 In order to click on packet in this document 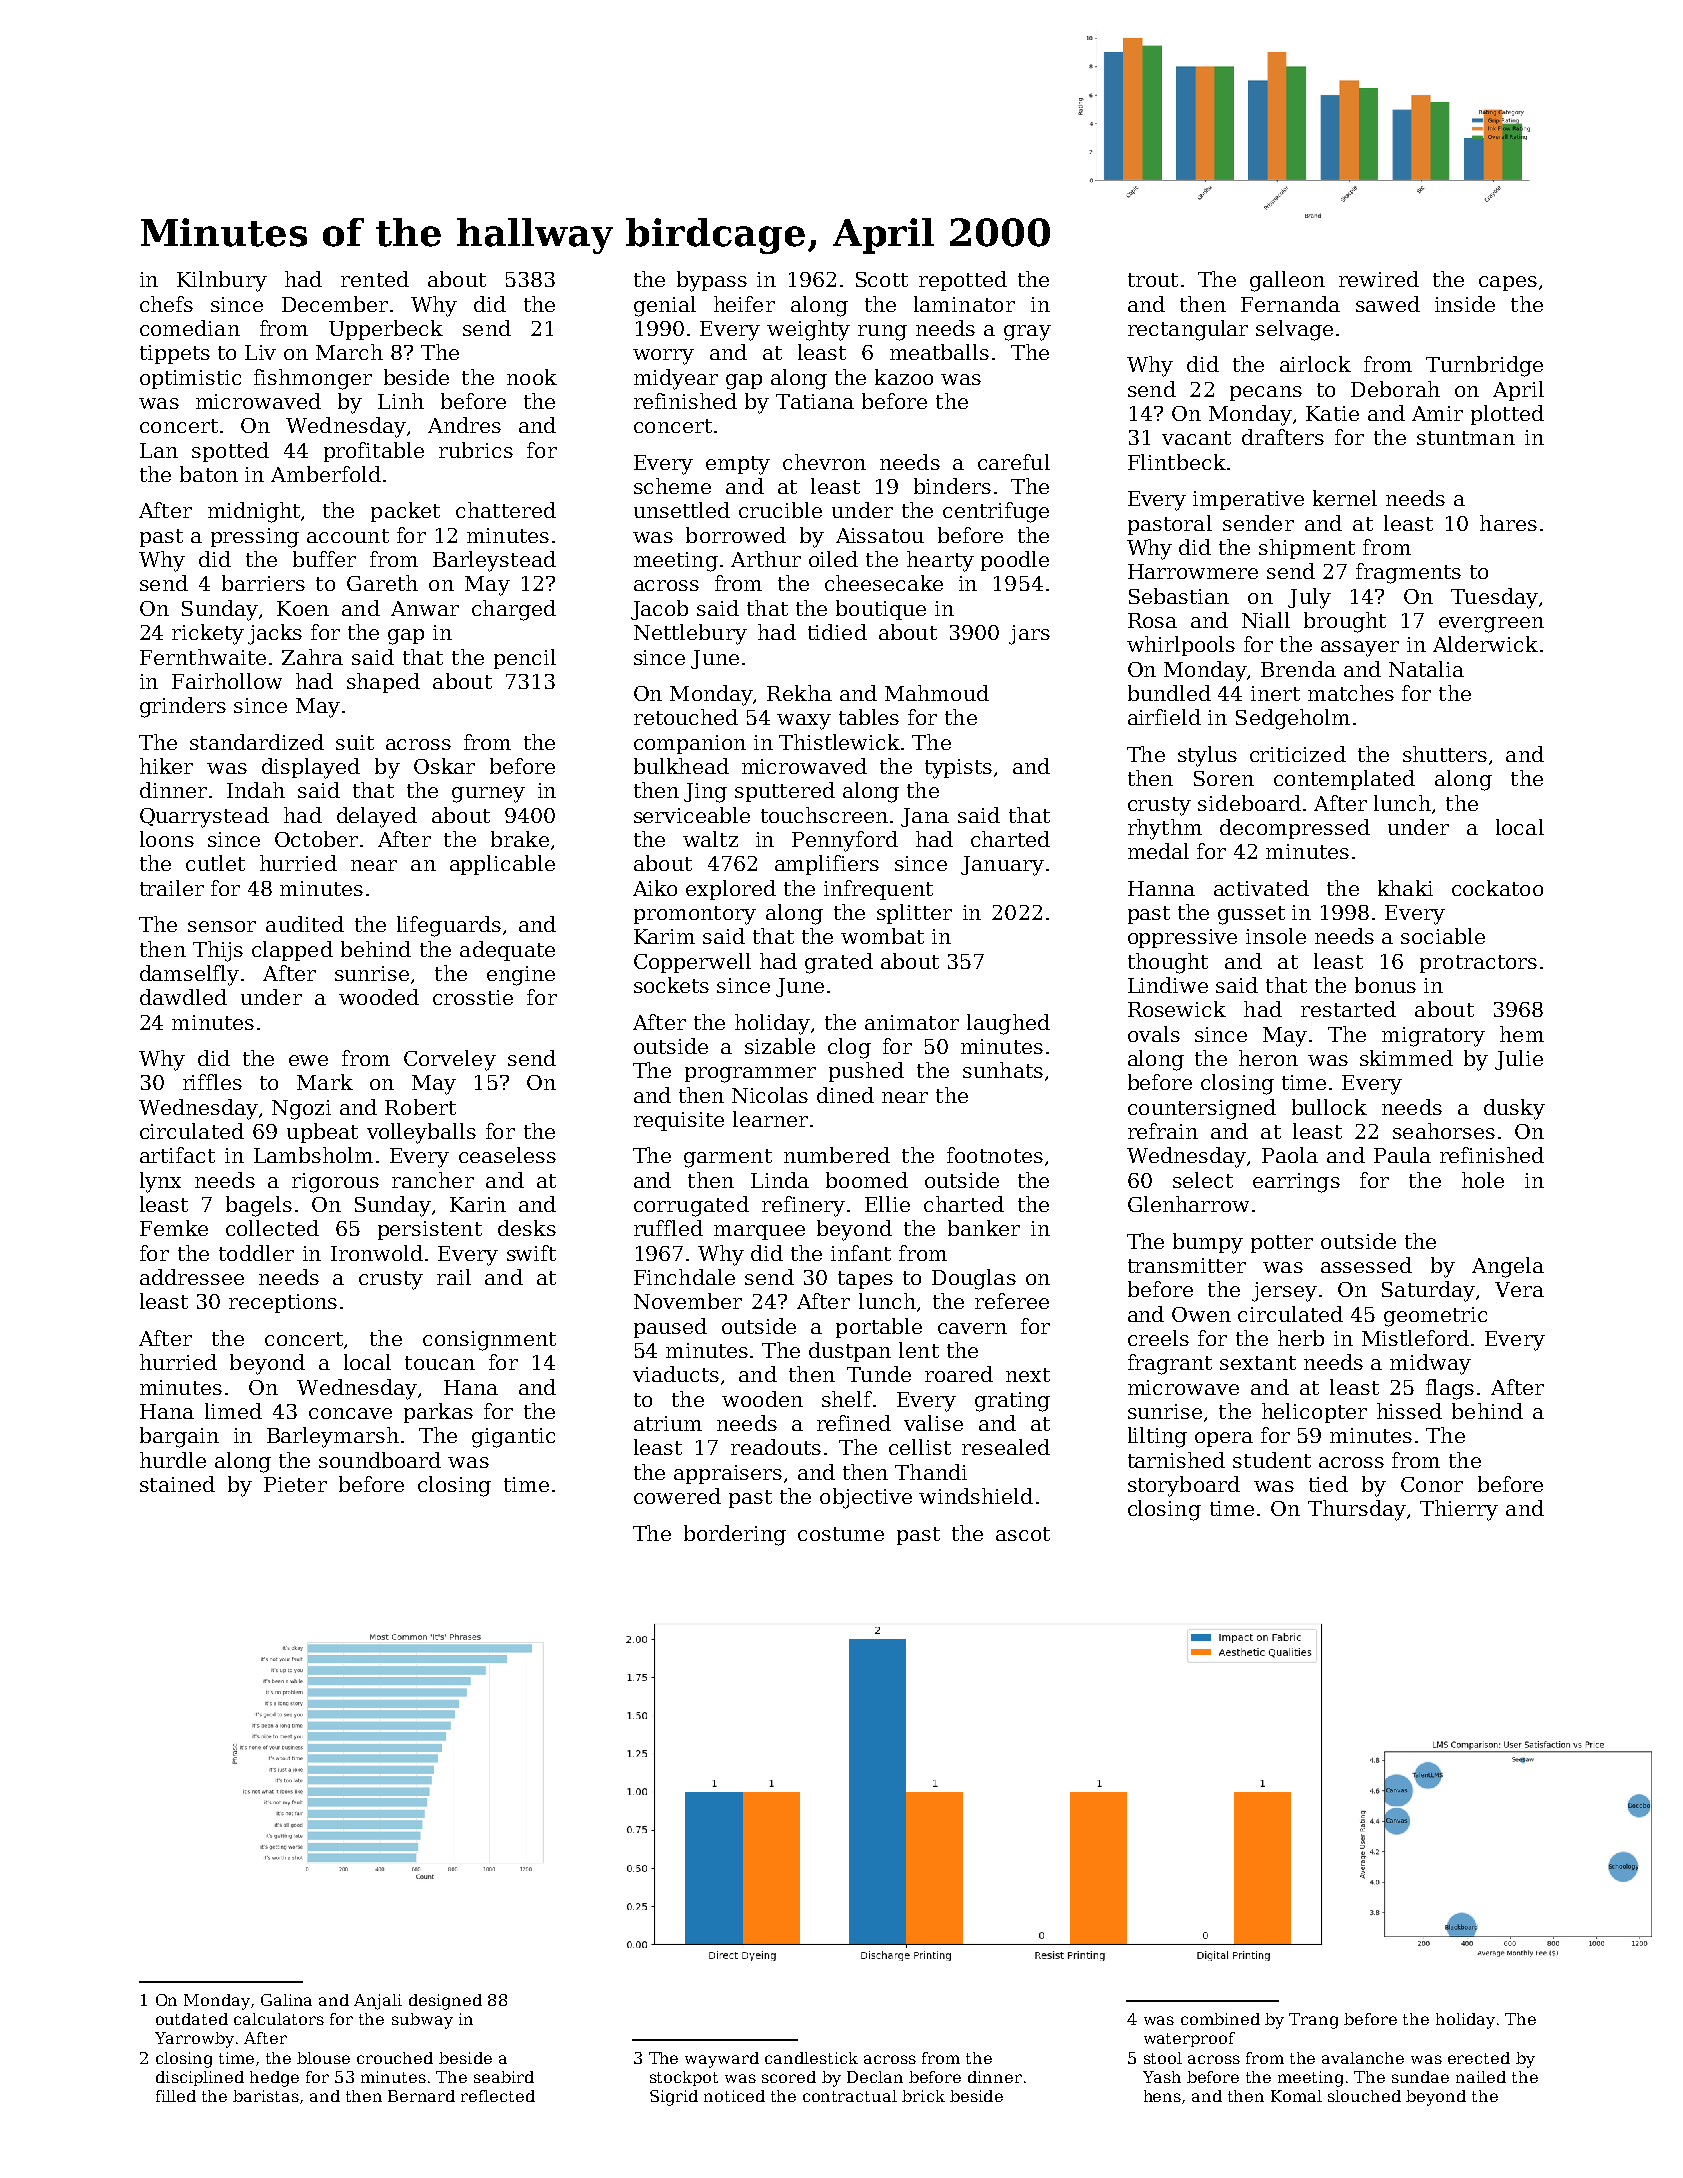, I will do `click(405, 512)`.
